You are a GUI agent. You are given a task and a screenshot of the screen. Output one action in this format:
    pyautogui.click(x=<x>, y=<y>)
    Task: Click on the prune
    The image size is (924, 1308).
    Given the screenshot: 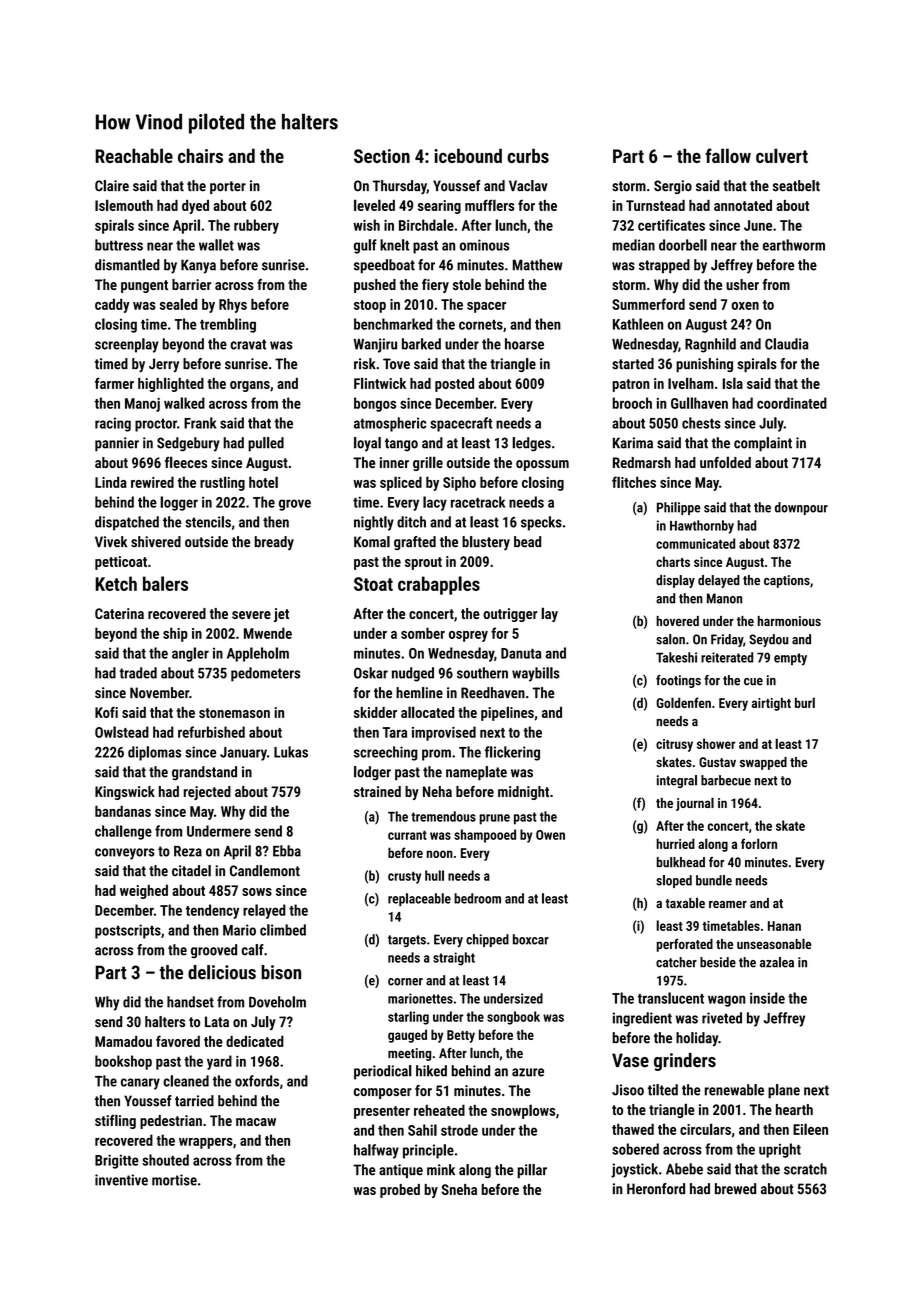 What is the action you would take?
    pyautogui.click(x=494, y=819)
